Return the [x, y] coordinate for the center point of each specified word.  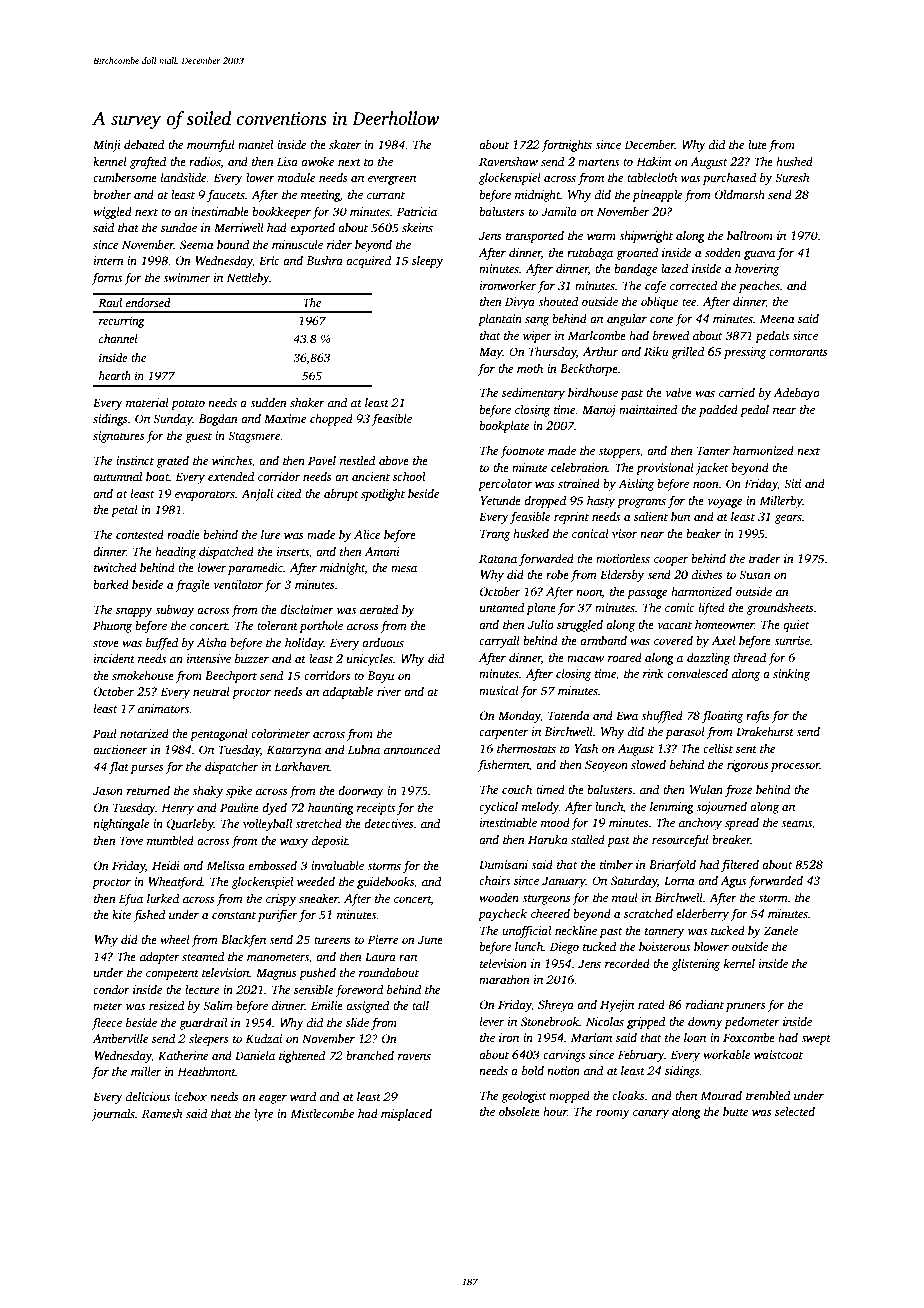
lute [757, 144]
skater [345, 144]
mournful [211, 146]
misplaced [406, 1115]
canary [651, 1114]
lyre [263, 1115]
